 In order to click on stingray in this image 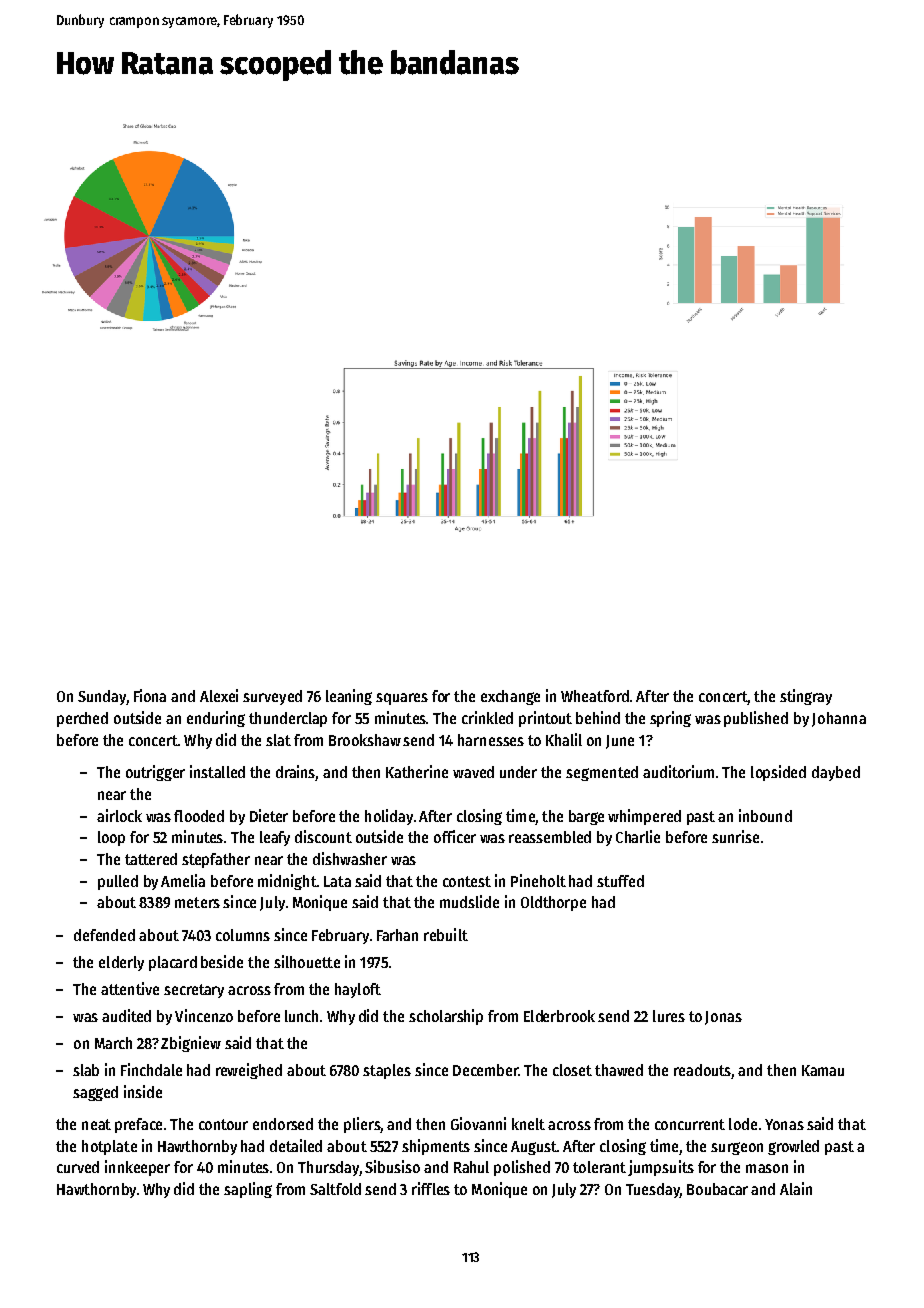, I will do `click(806, 697)`.
